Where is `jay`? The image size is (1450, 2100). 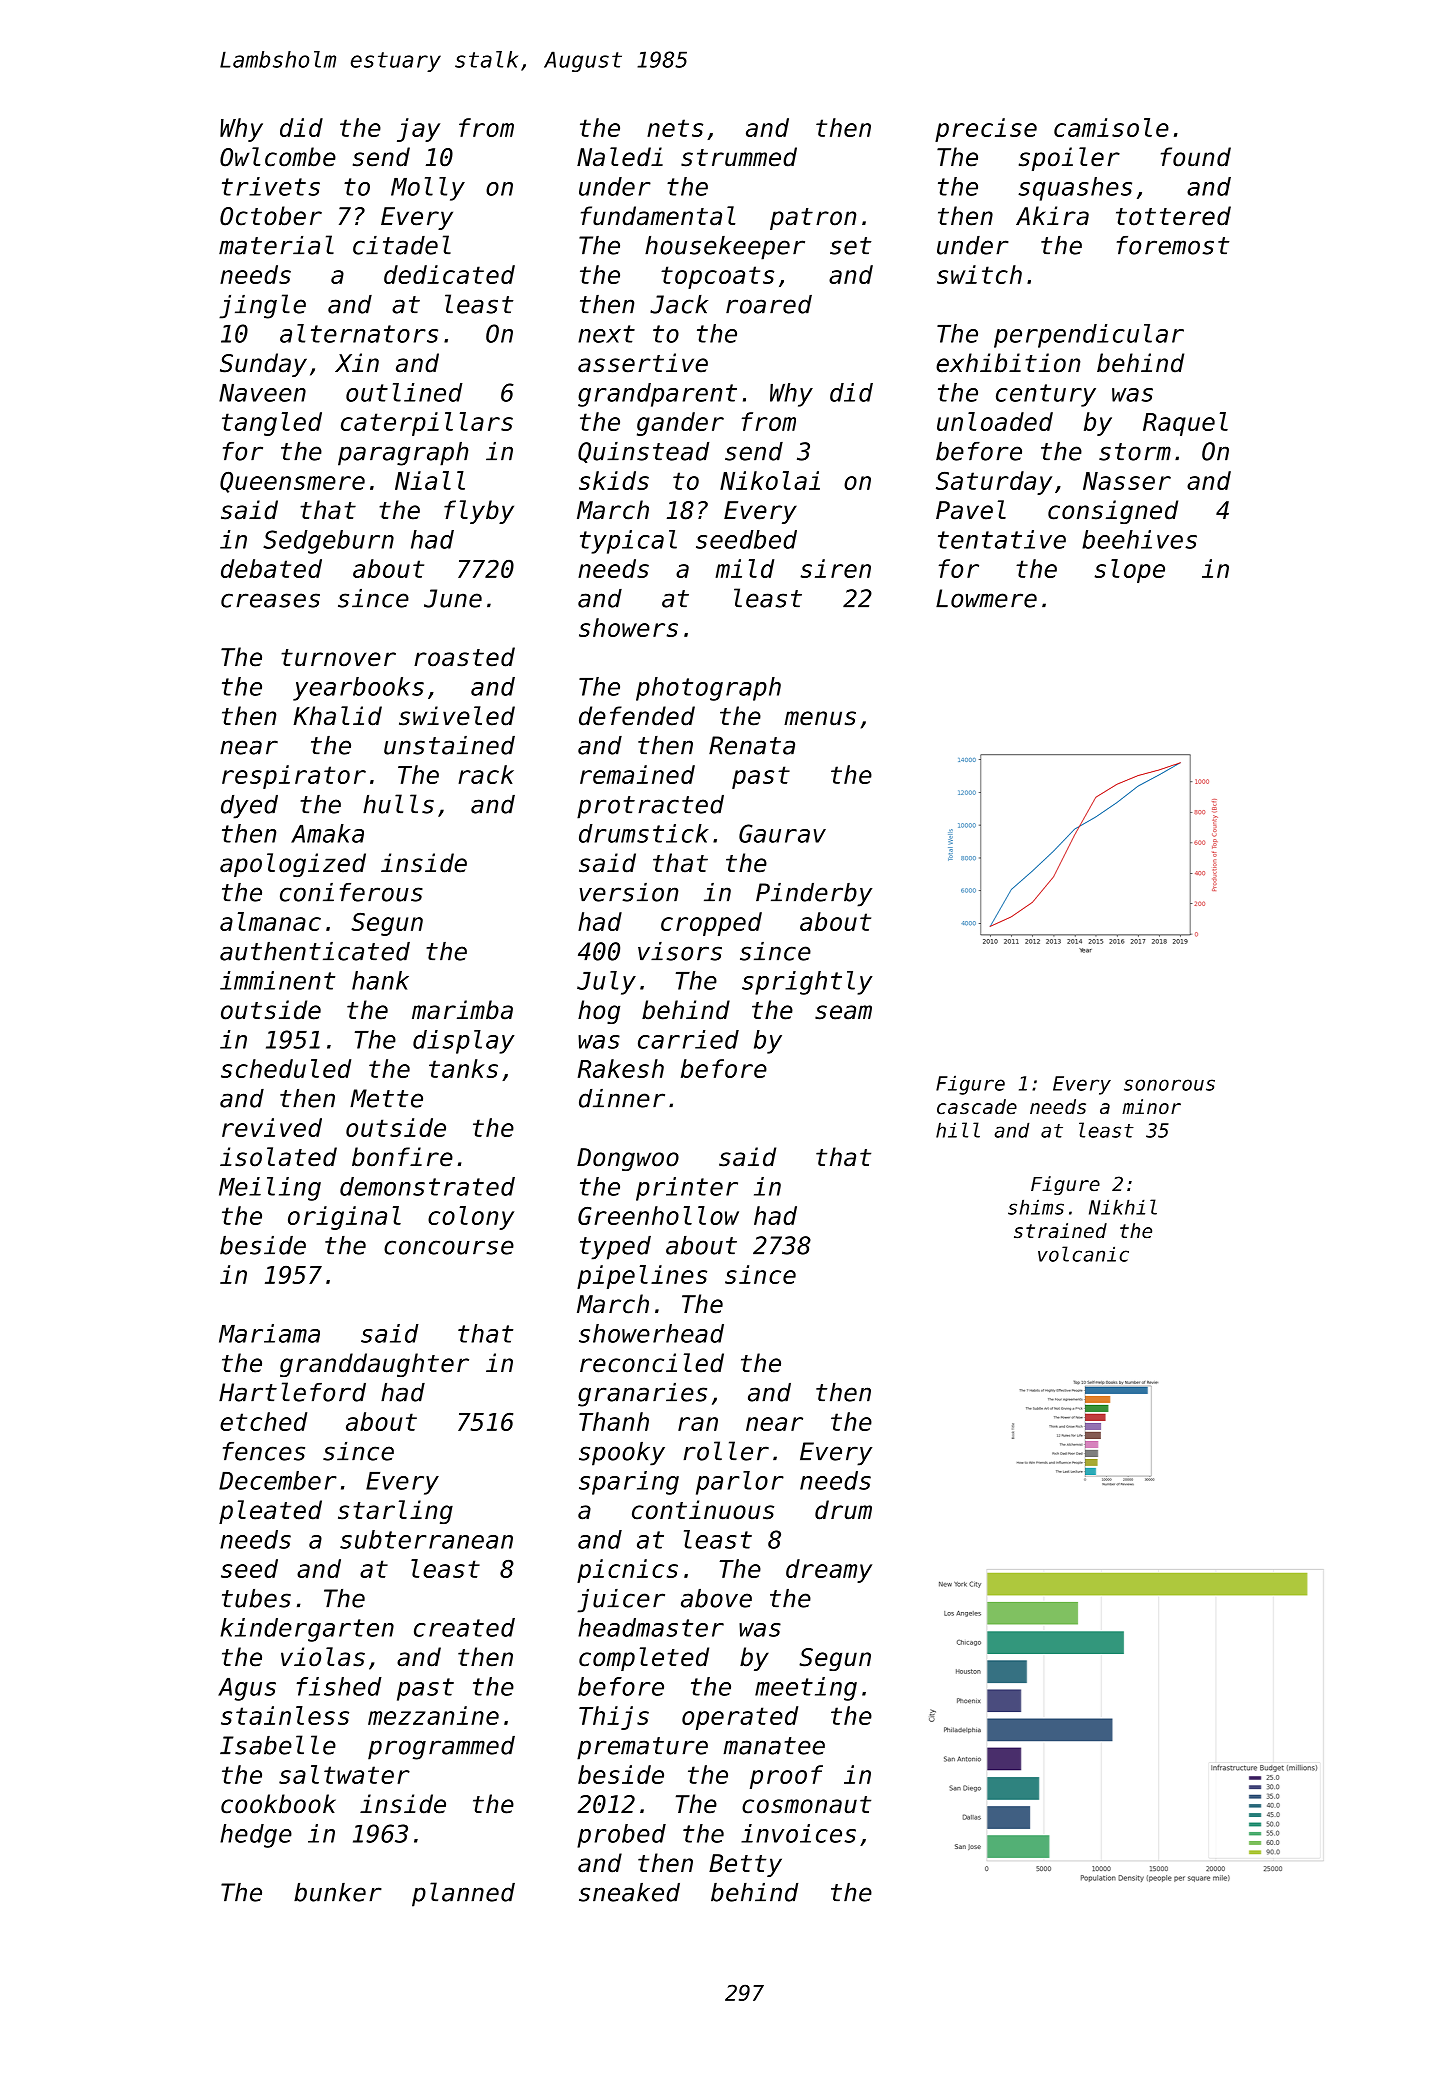
jay is located at coordinates (418, 130).
